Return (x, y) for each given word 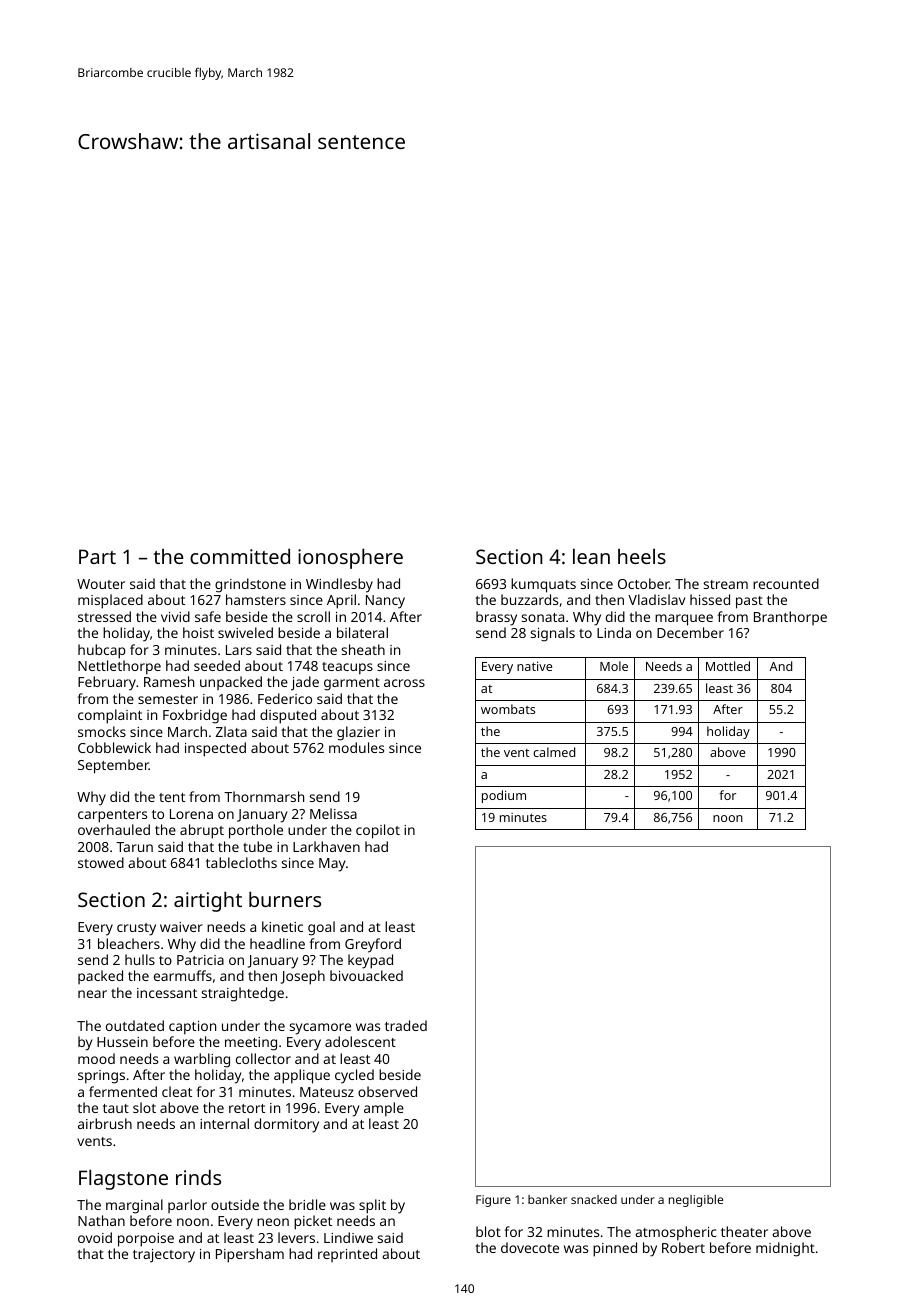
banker (547, 1199)
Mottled (728, 666)
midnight (785, 1249)
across (404, 683)
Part (97, 556)
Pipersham (250, 1255)
